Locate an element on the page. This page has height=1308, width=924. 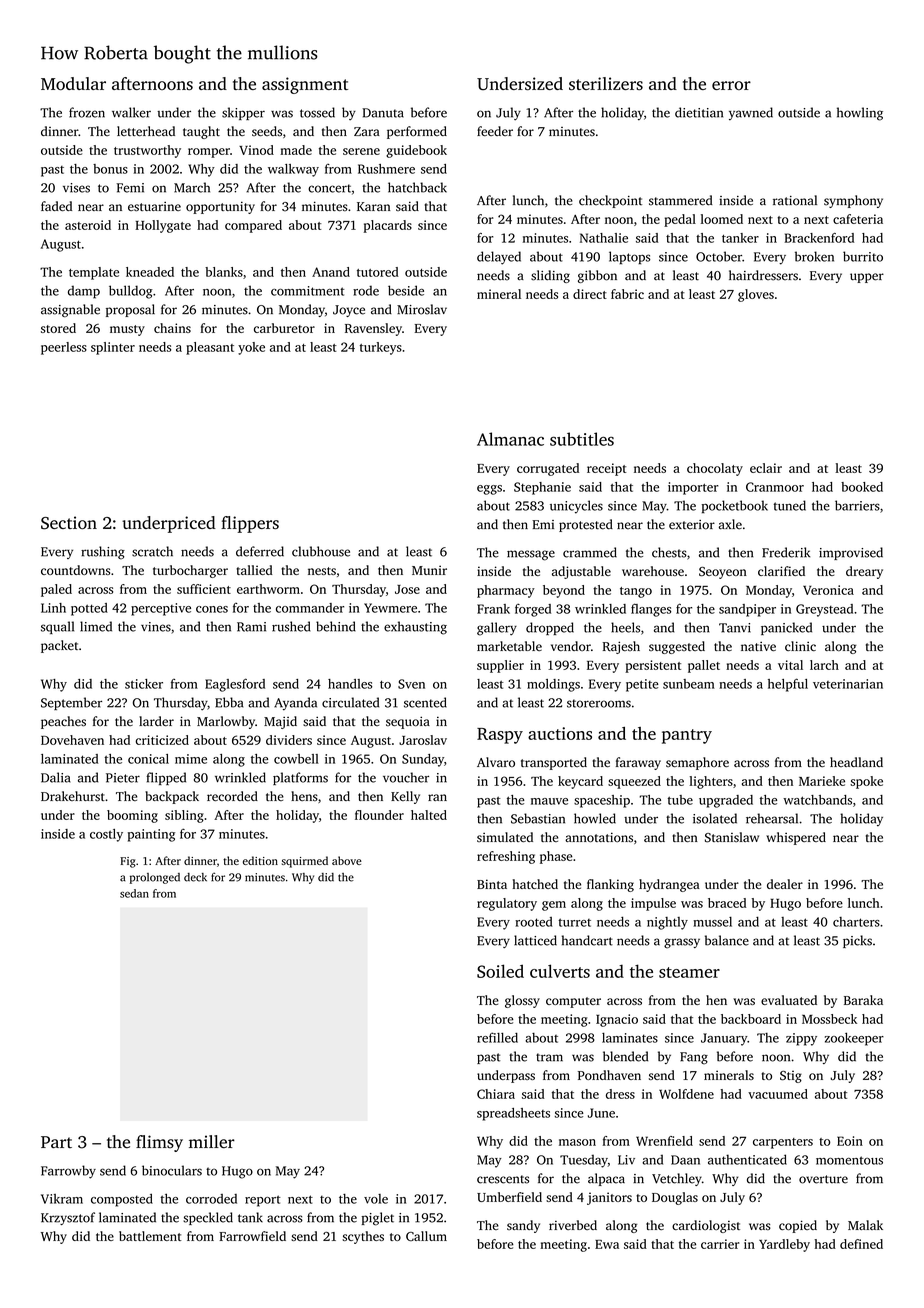
walker is located at coordinates (131, 112).
